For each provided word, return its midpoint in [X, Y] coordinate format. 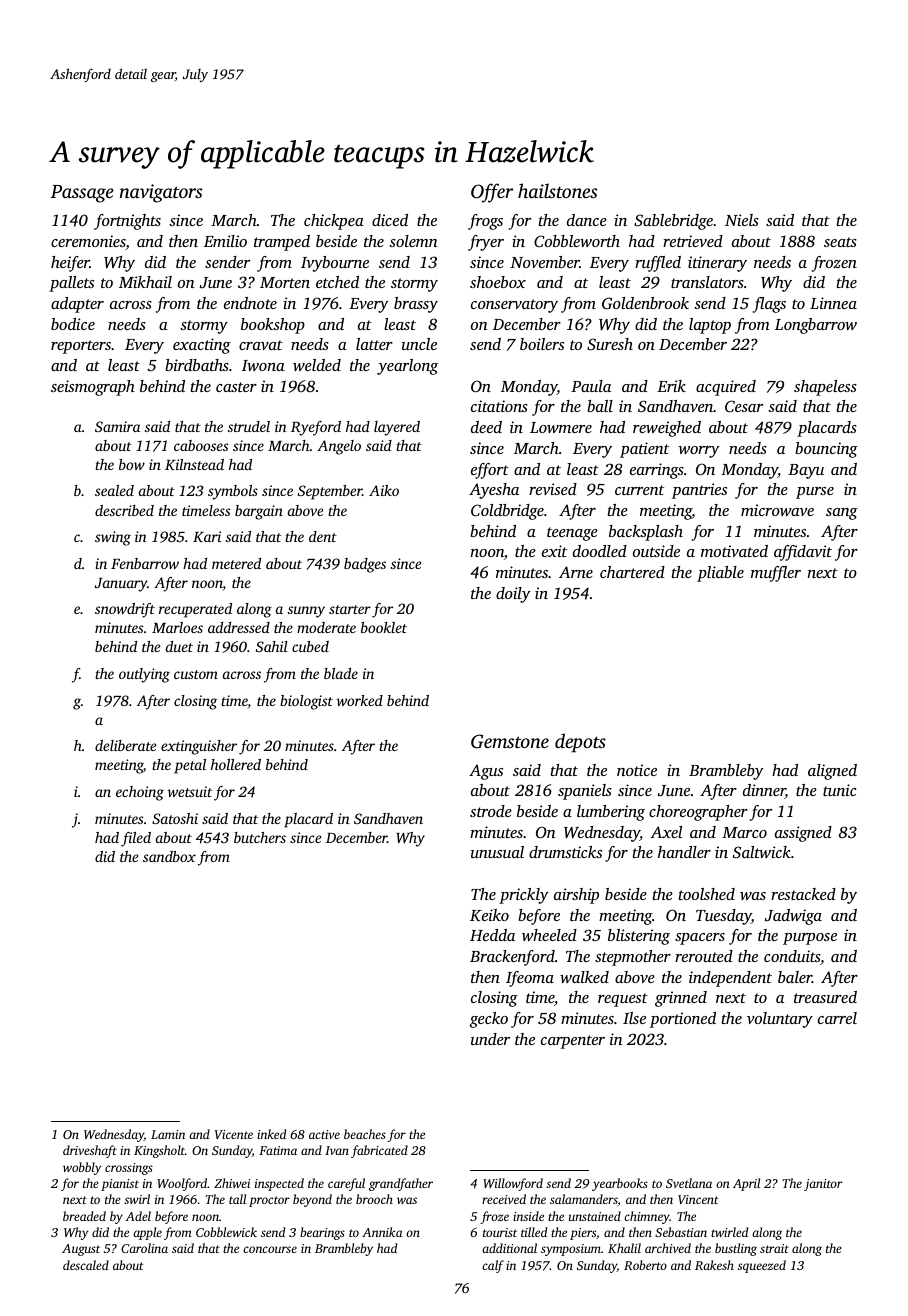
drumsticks [565, 852]
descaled [86, 1265]
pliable [720, 574]
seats [840, 242]
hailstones [557, 190]
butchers [260, 837]
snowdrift [125, 610]
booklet [384, 627]
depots [580, 743]
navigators [161, 193]
